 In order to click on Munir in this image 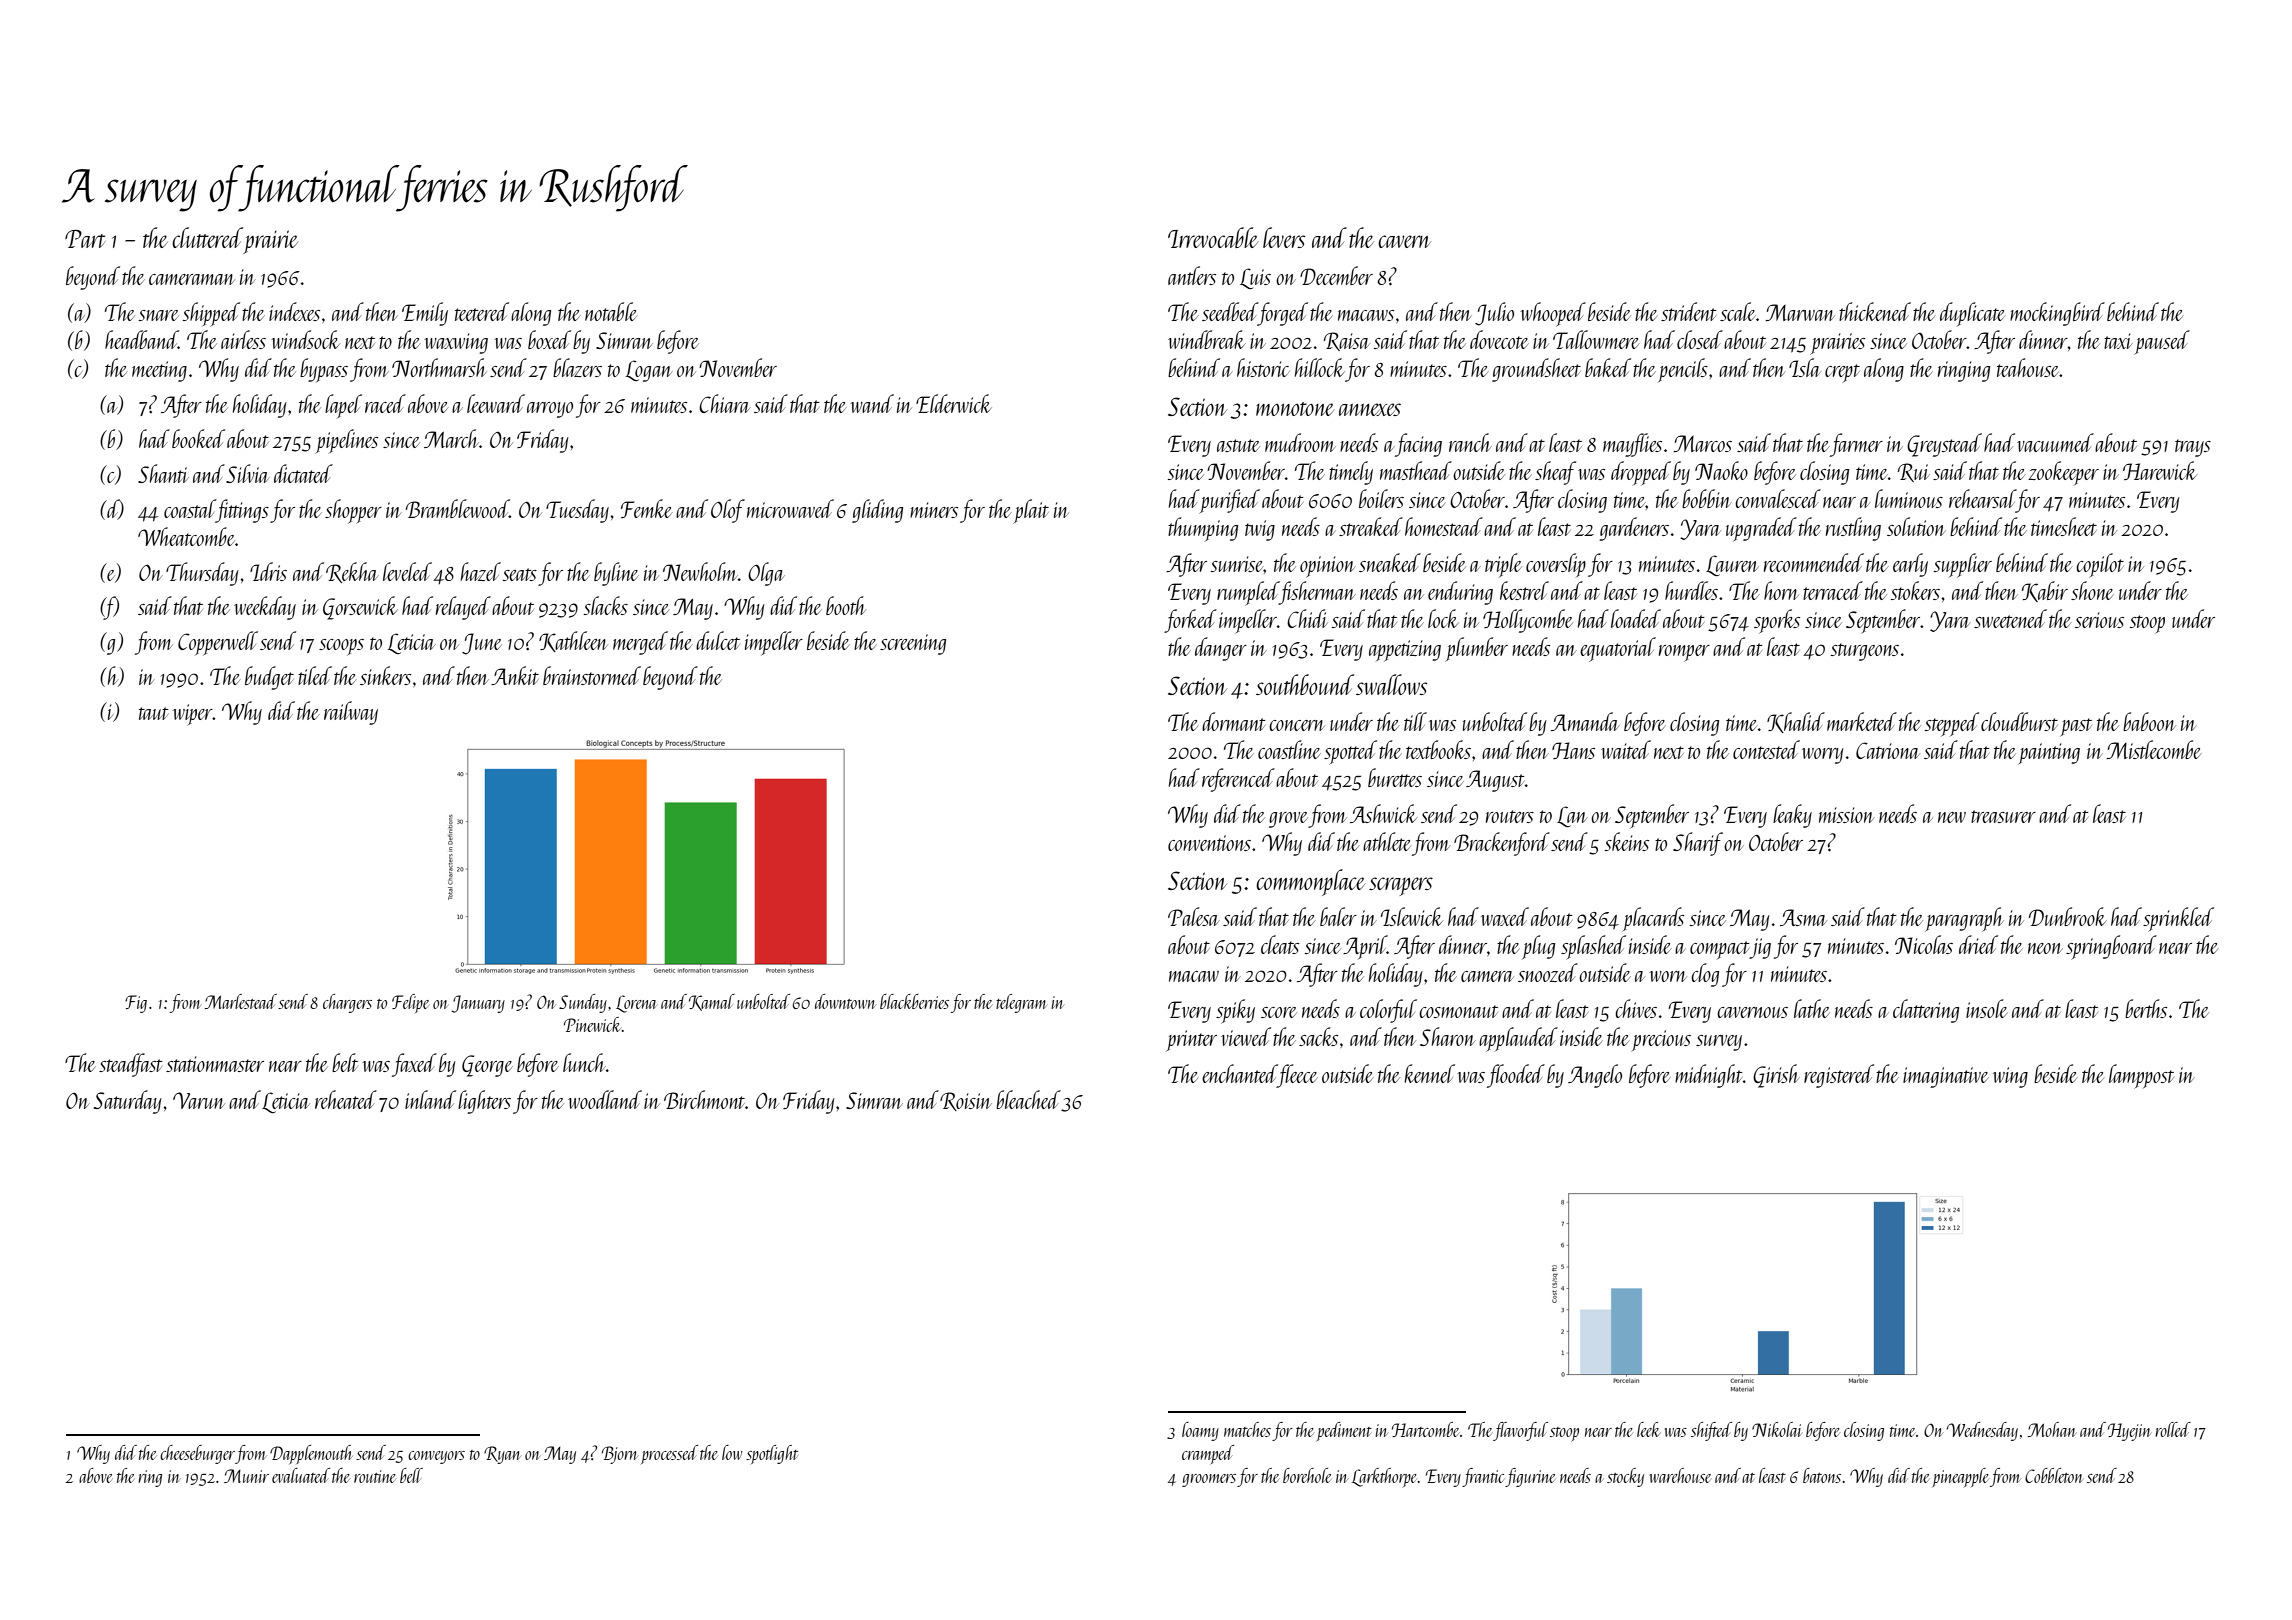, I will do `click(246, 1476)`.
